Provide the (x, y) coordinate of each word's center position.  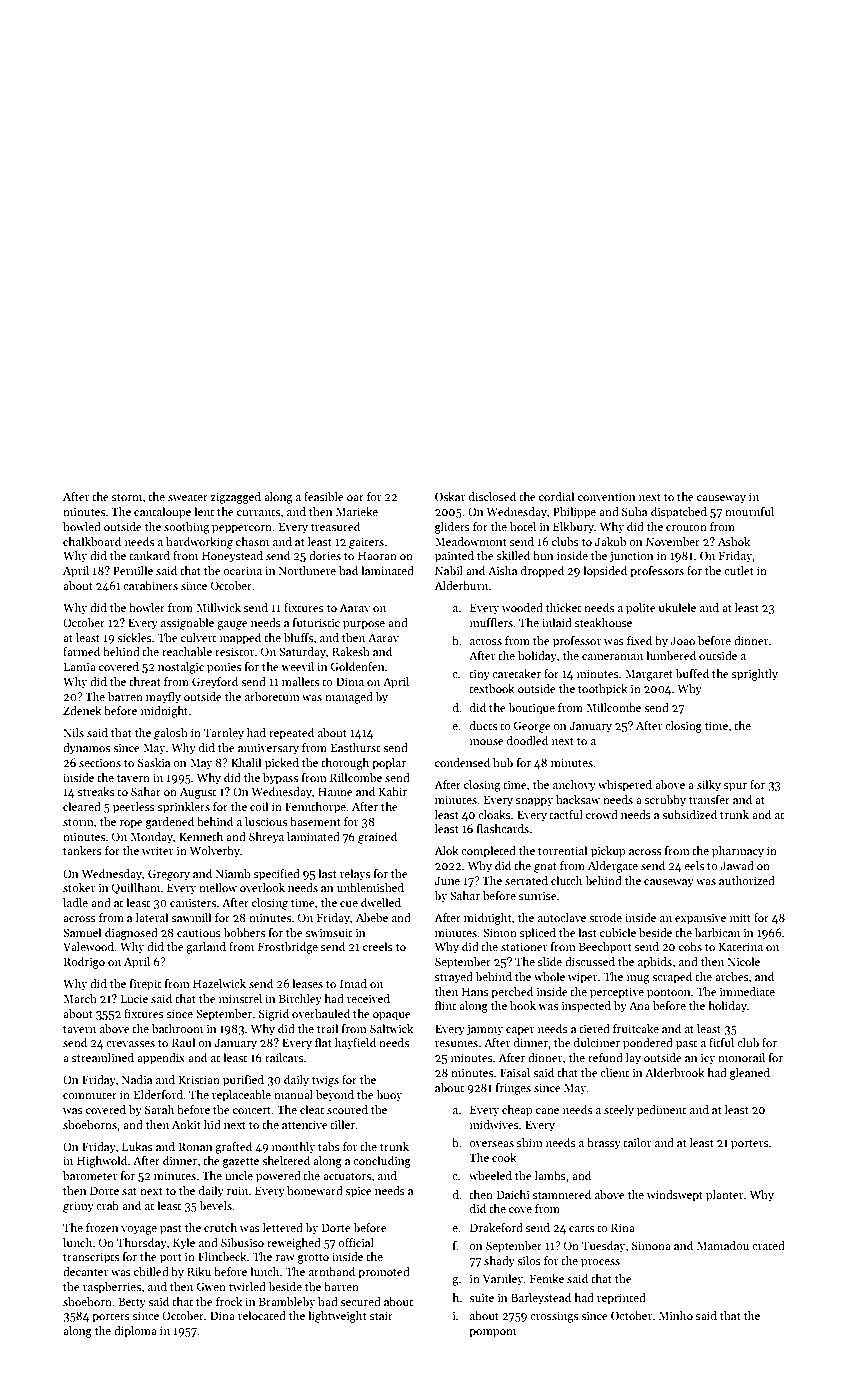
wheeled (490, 1175)
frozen (102, 1227)
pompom (492, 1333)
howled (82, 526)
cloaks (494, 814)
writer (158, 850)
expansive (700, 919)
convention (606, 496)
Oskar (450, 496)
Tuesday (603, 1247)
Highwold (102, 1162)
